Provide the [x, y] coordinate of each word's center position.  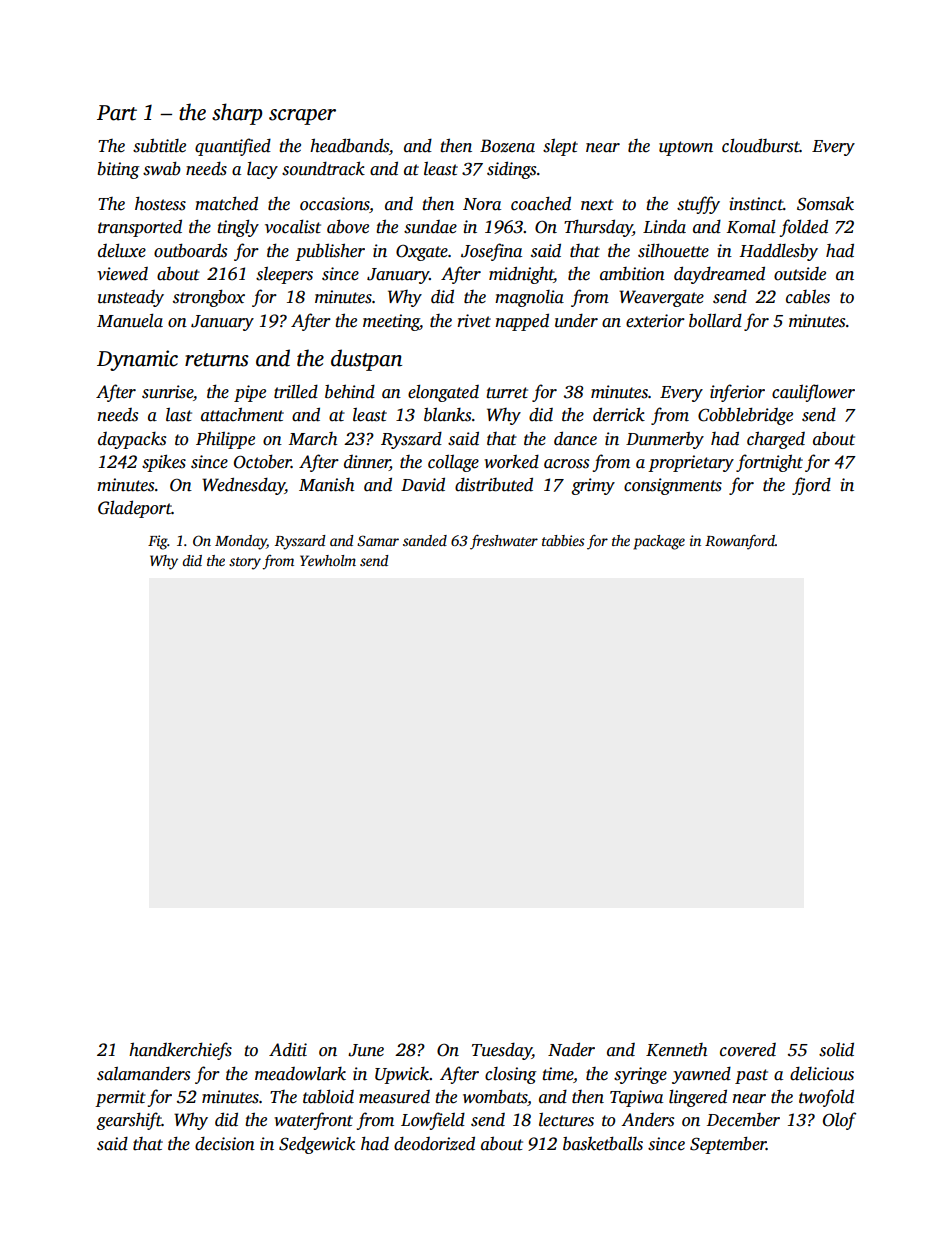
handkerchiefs [180, 1051]
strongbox [209, 298]
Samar [378, 540]
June [366, 1050]
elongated [443, 393]
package [659, 542]
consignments [673, 486]
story [245, 563]
